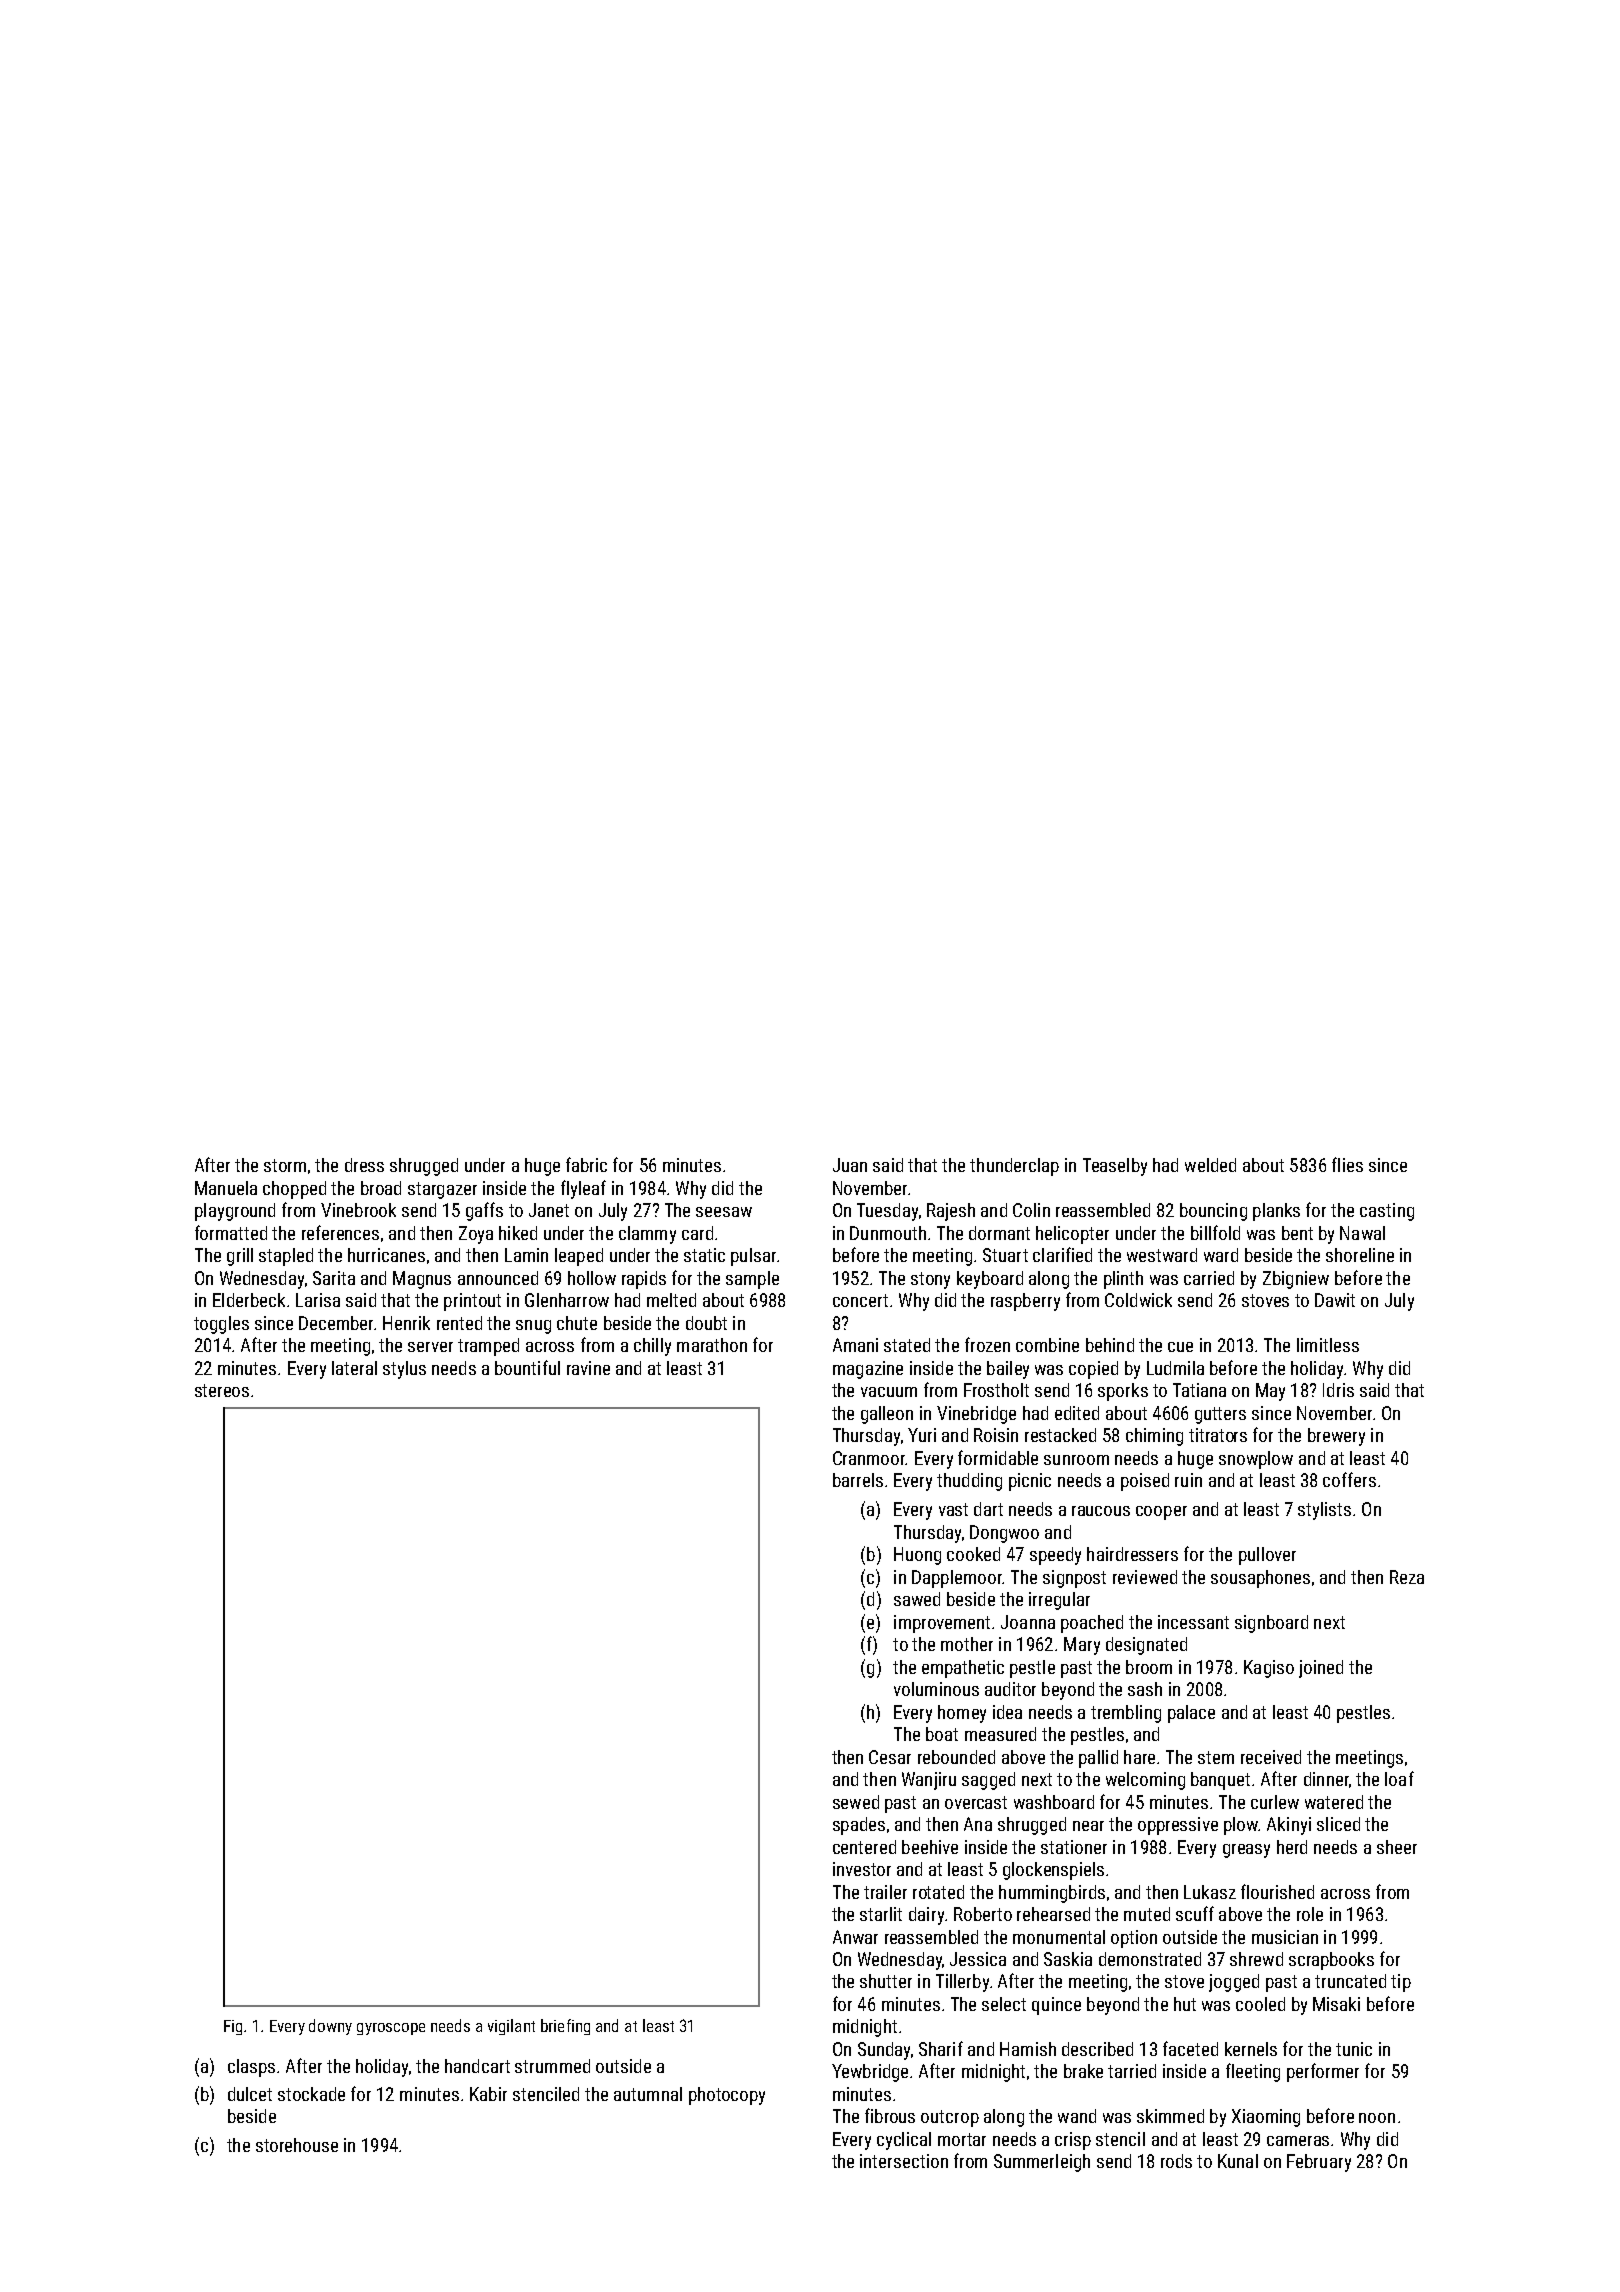 This document has width=1620, height=2292. I want to click on sewed, so click(856, 1802).
